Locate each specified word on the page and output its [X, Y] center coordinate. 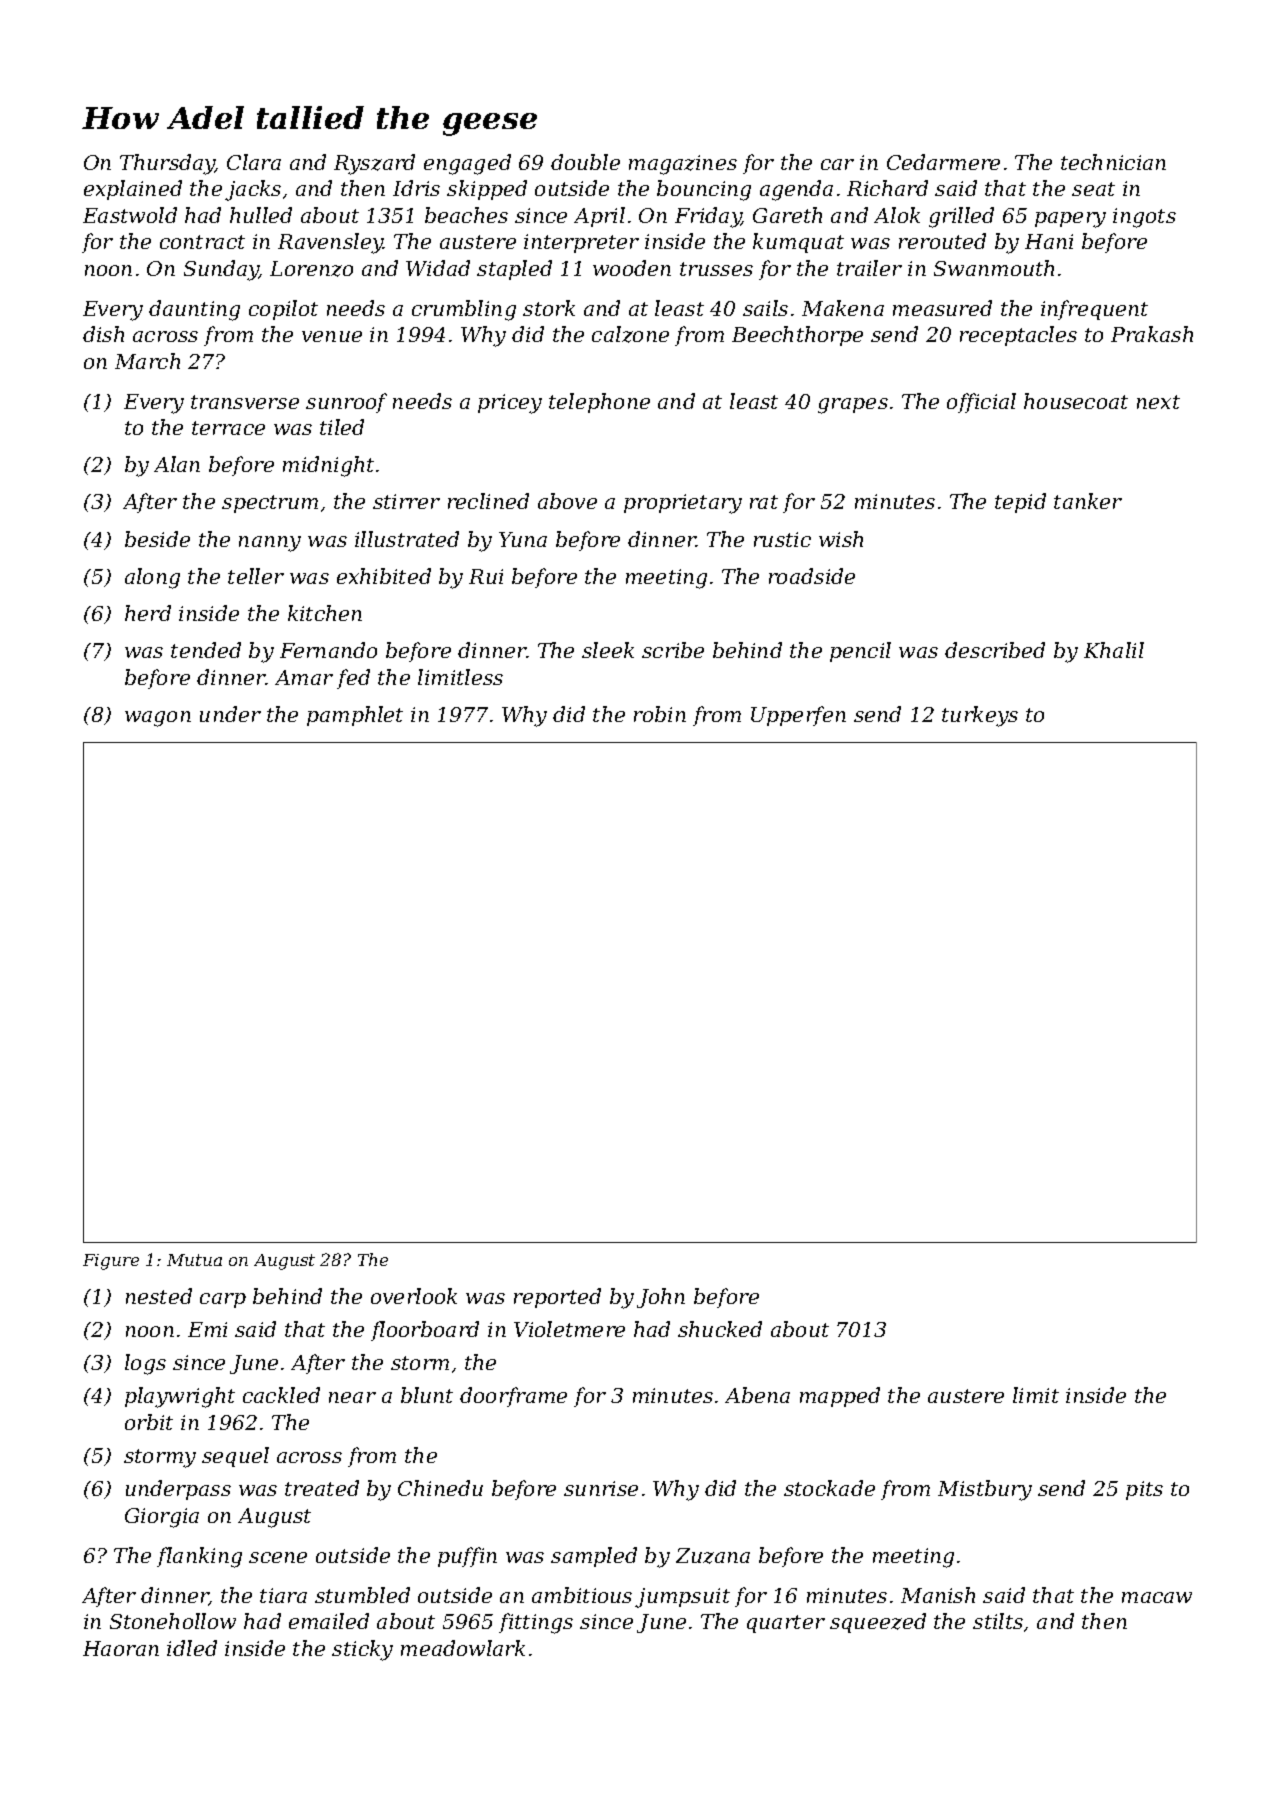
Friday [708, 217]
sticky [362, 1650]
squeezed [878, 1623]
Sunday [221, 270]
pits [1144, 1490]
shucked [720, 1329]
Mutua [194, 1260]
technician [1113, 162]
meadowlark [463, 1648]
